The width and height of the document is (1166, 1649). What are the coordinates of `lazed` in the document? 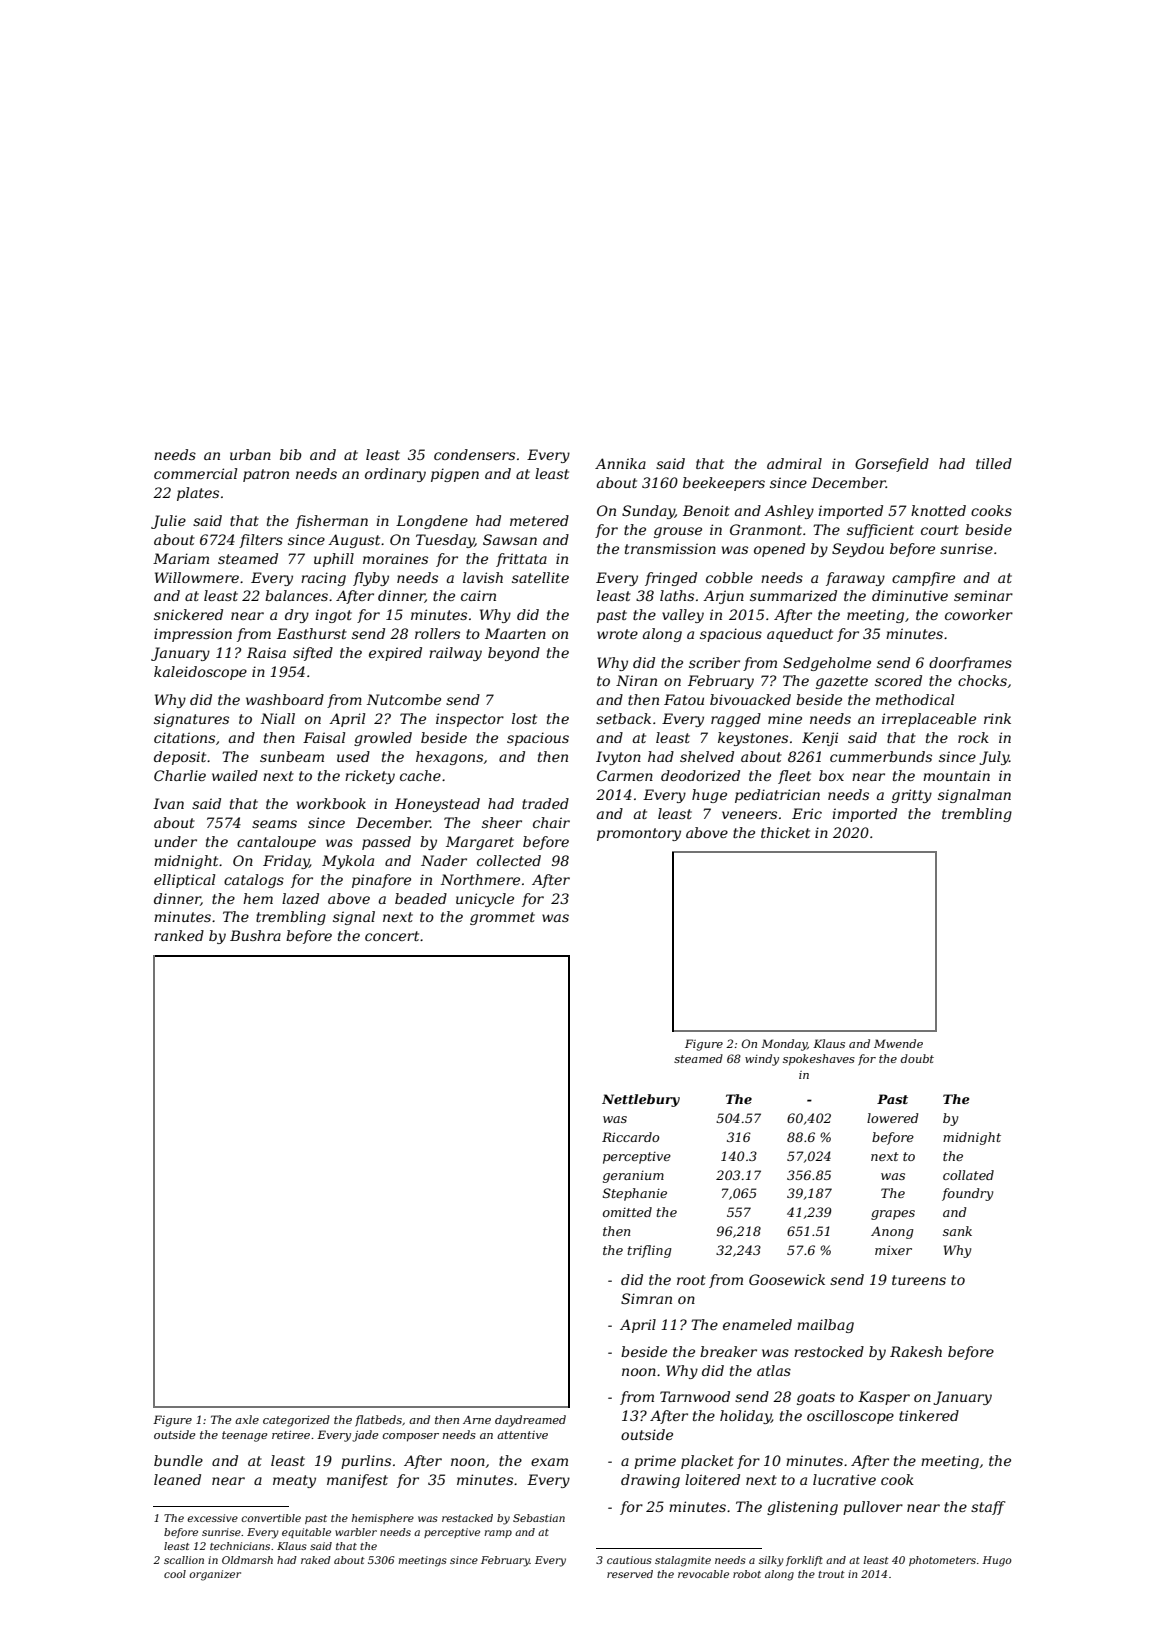 It's located at (300, 899).
